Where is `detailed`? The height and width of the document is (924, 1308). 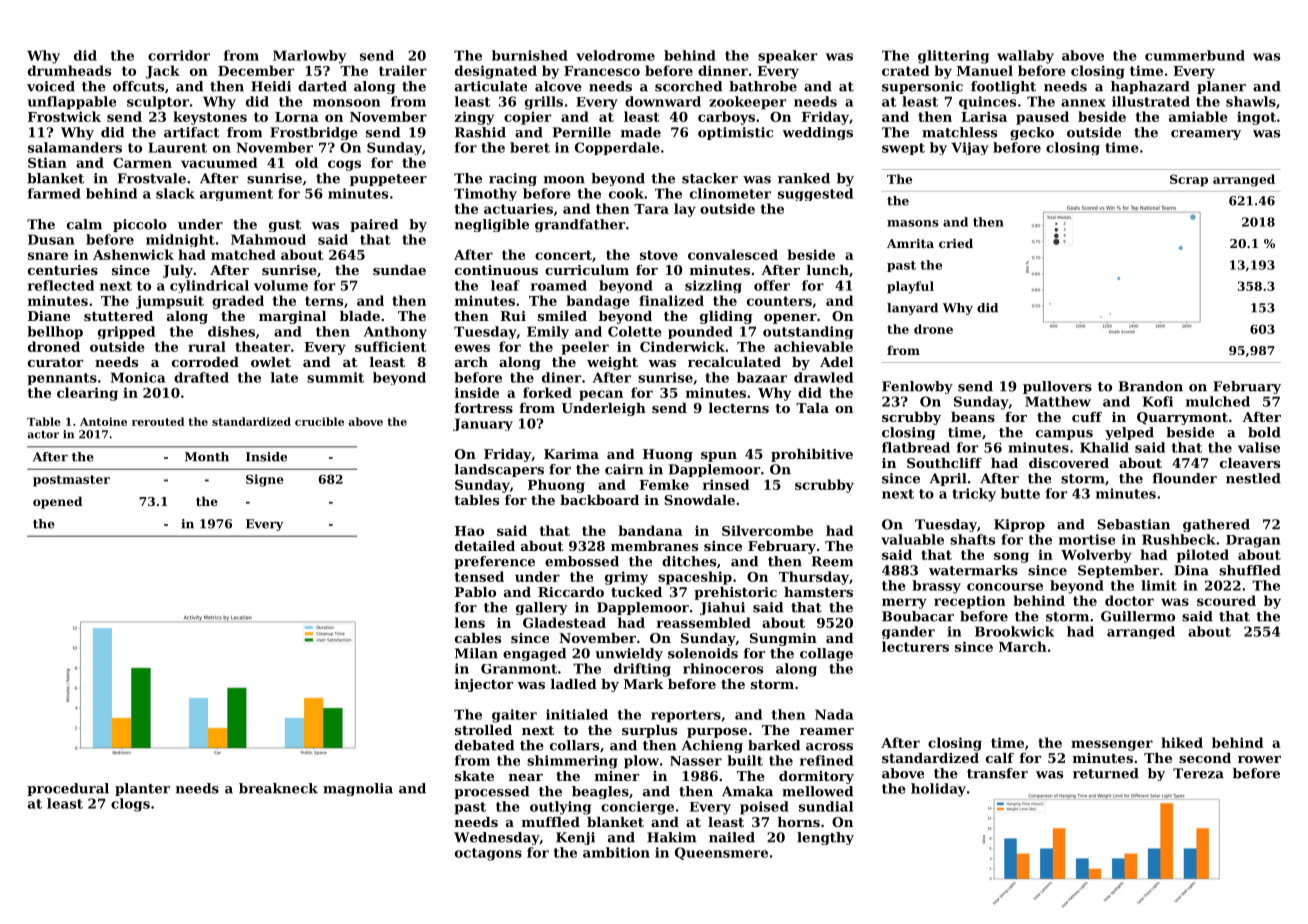
detailed is located at coordinates (485, 546).
